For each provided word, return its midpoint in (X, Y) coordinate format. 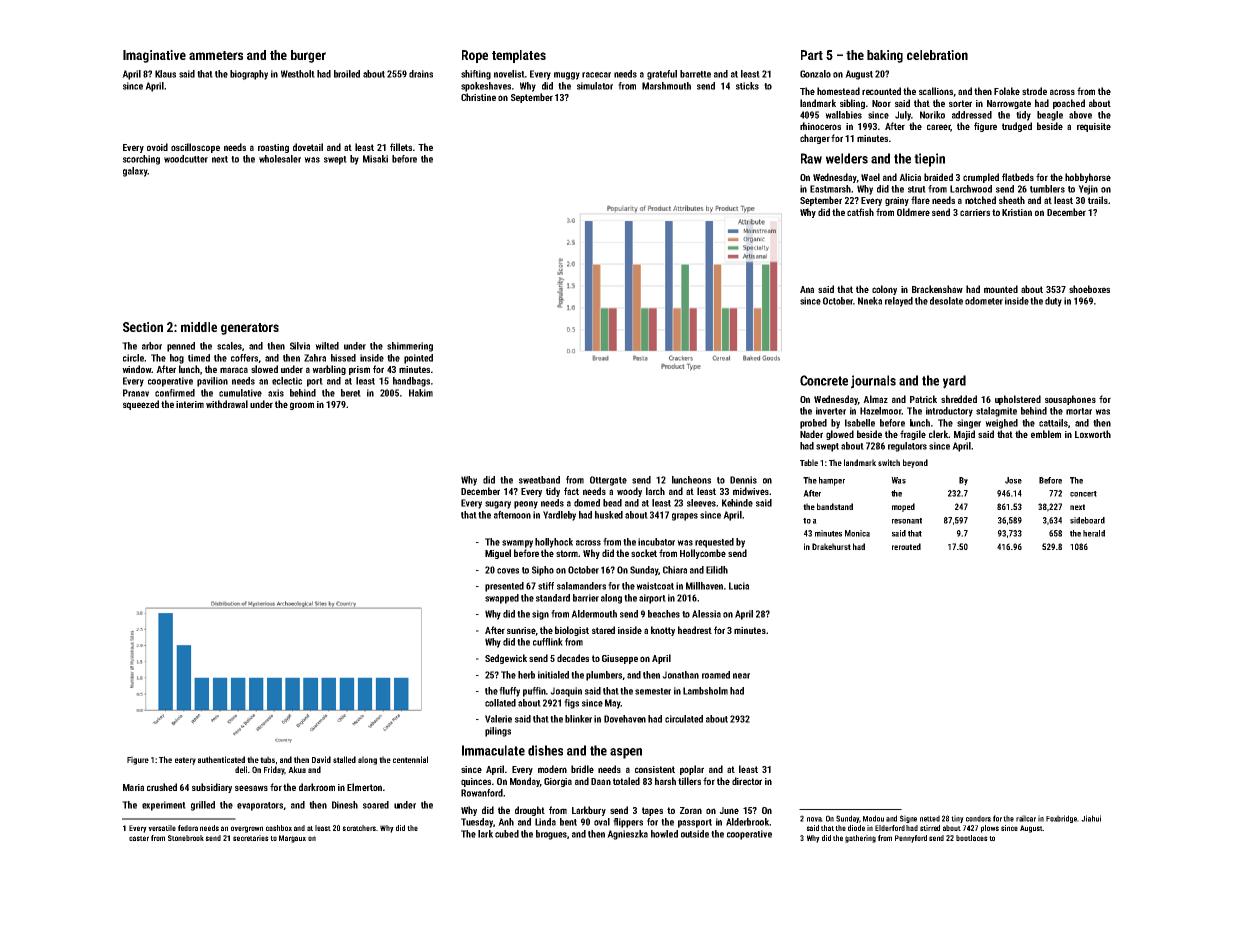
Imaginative (154, 56)
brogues (551, 835)
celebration (937, 55)
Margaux (292, 839)
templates (519, 56)
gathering (860, 839)
